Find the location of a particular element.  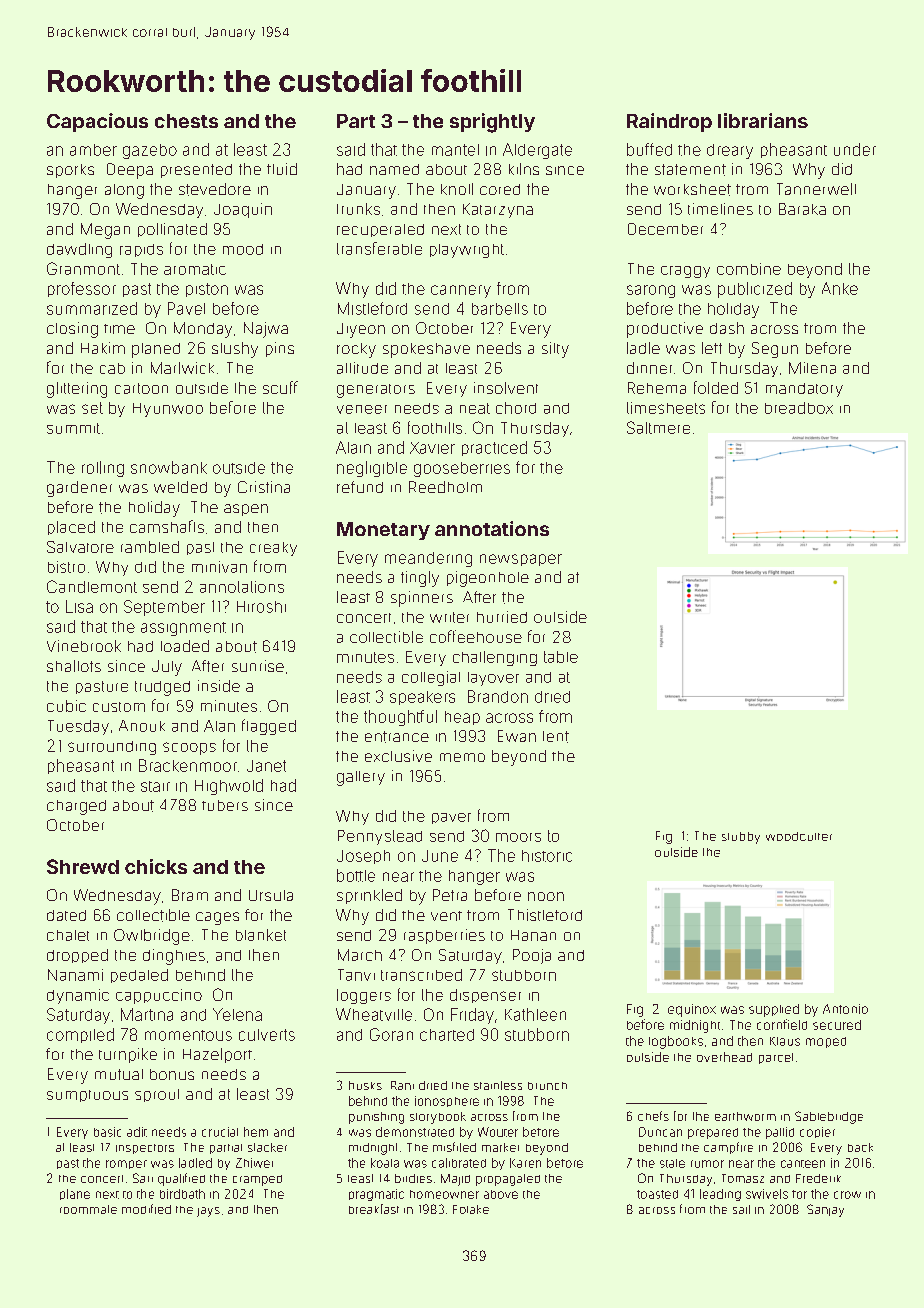

table is located at coordinates (561, 657).
